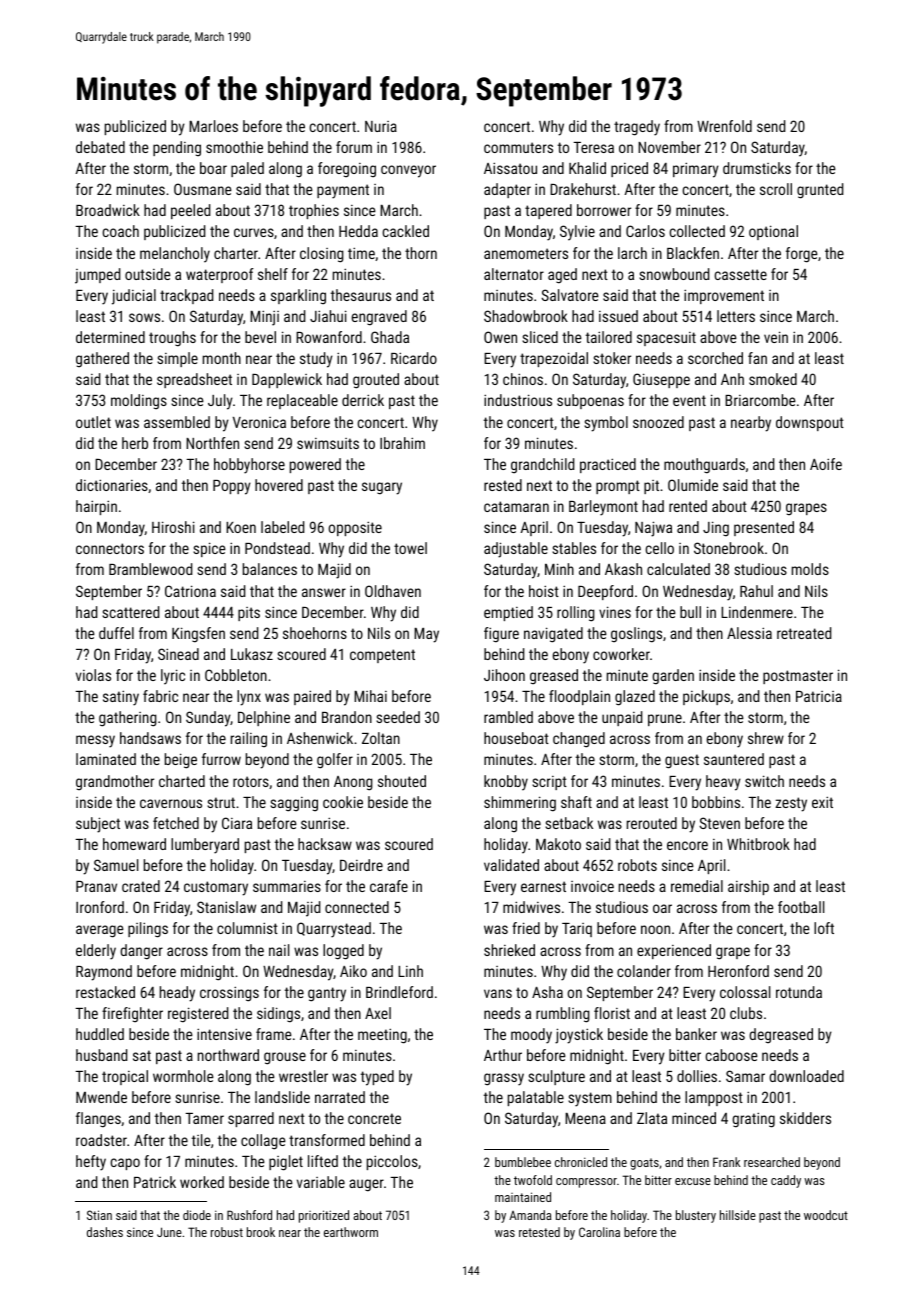  What do you see at coordinates (221, 759) in the screenshot?
I see `furrow` at bounding box center [221, 759].
